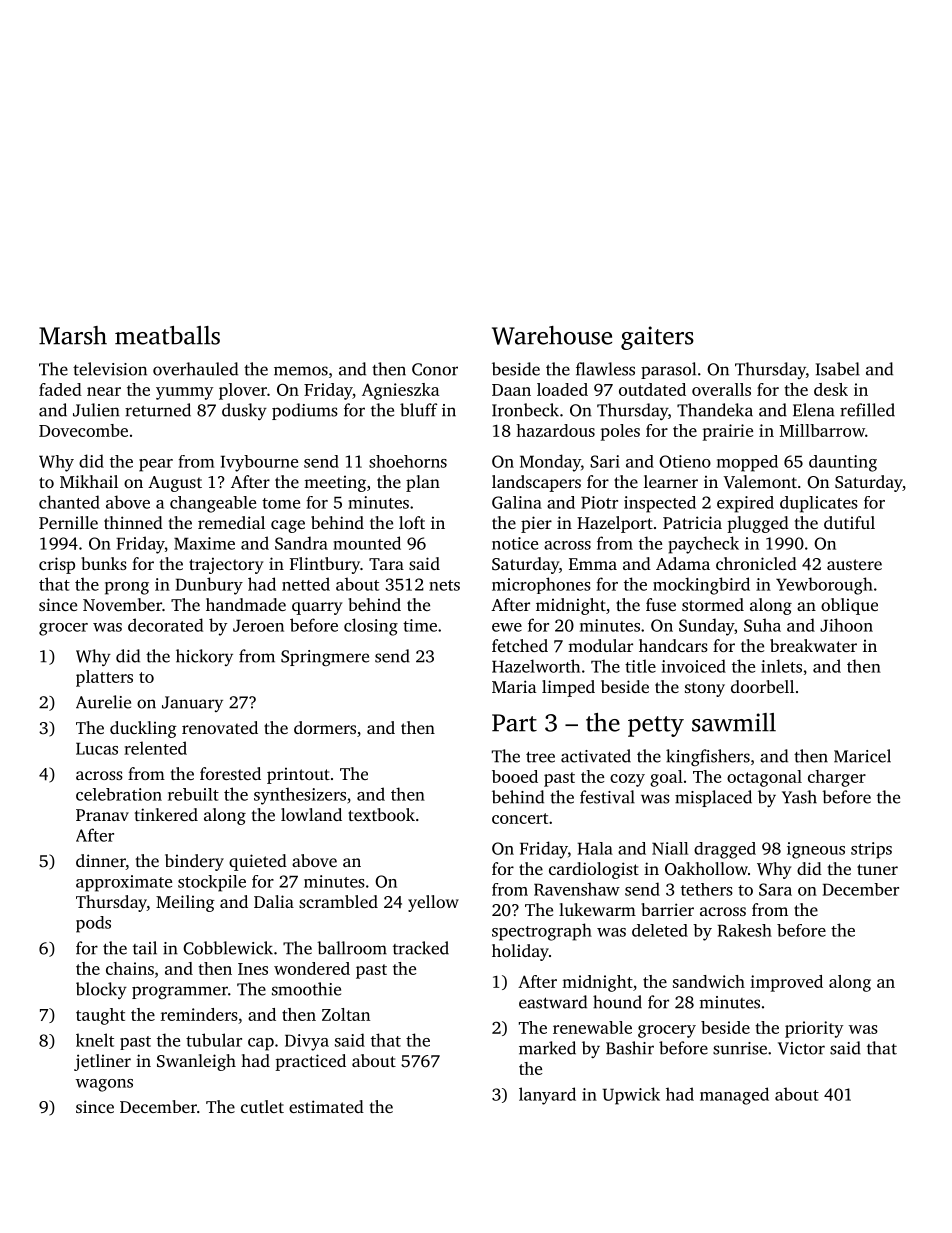  I want to click on refilled, so click(867, 410).
